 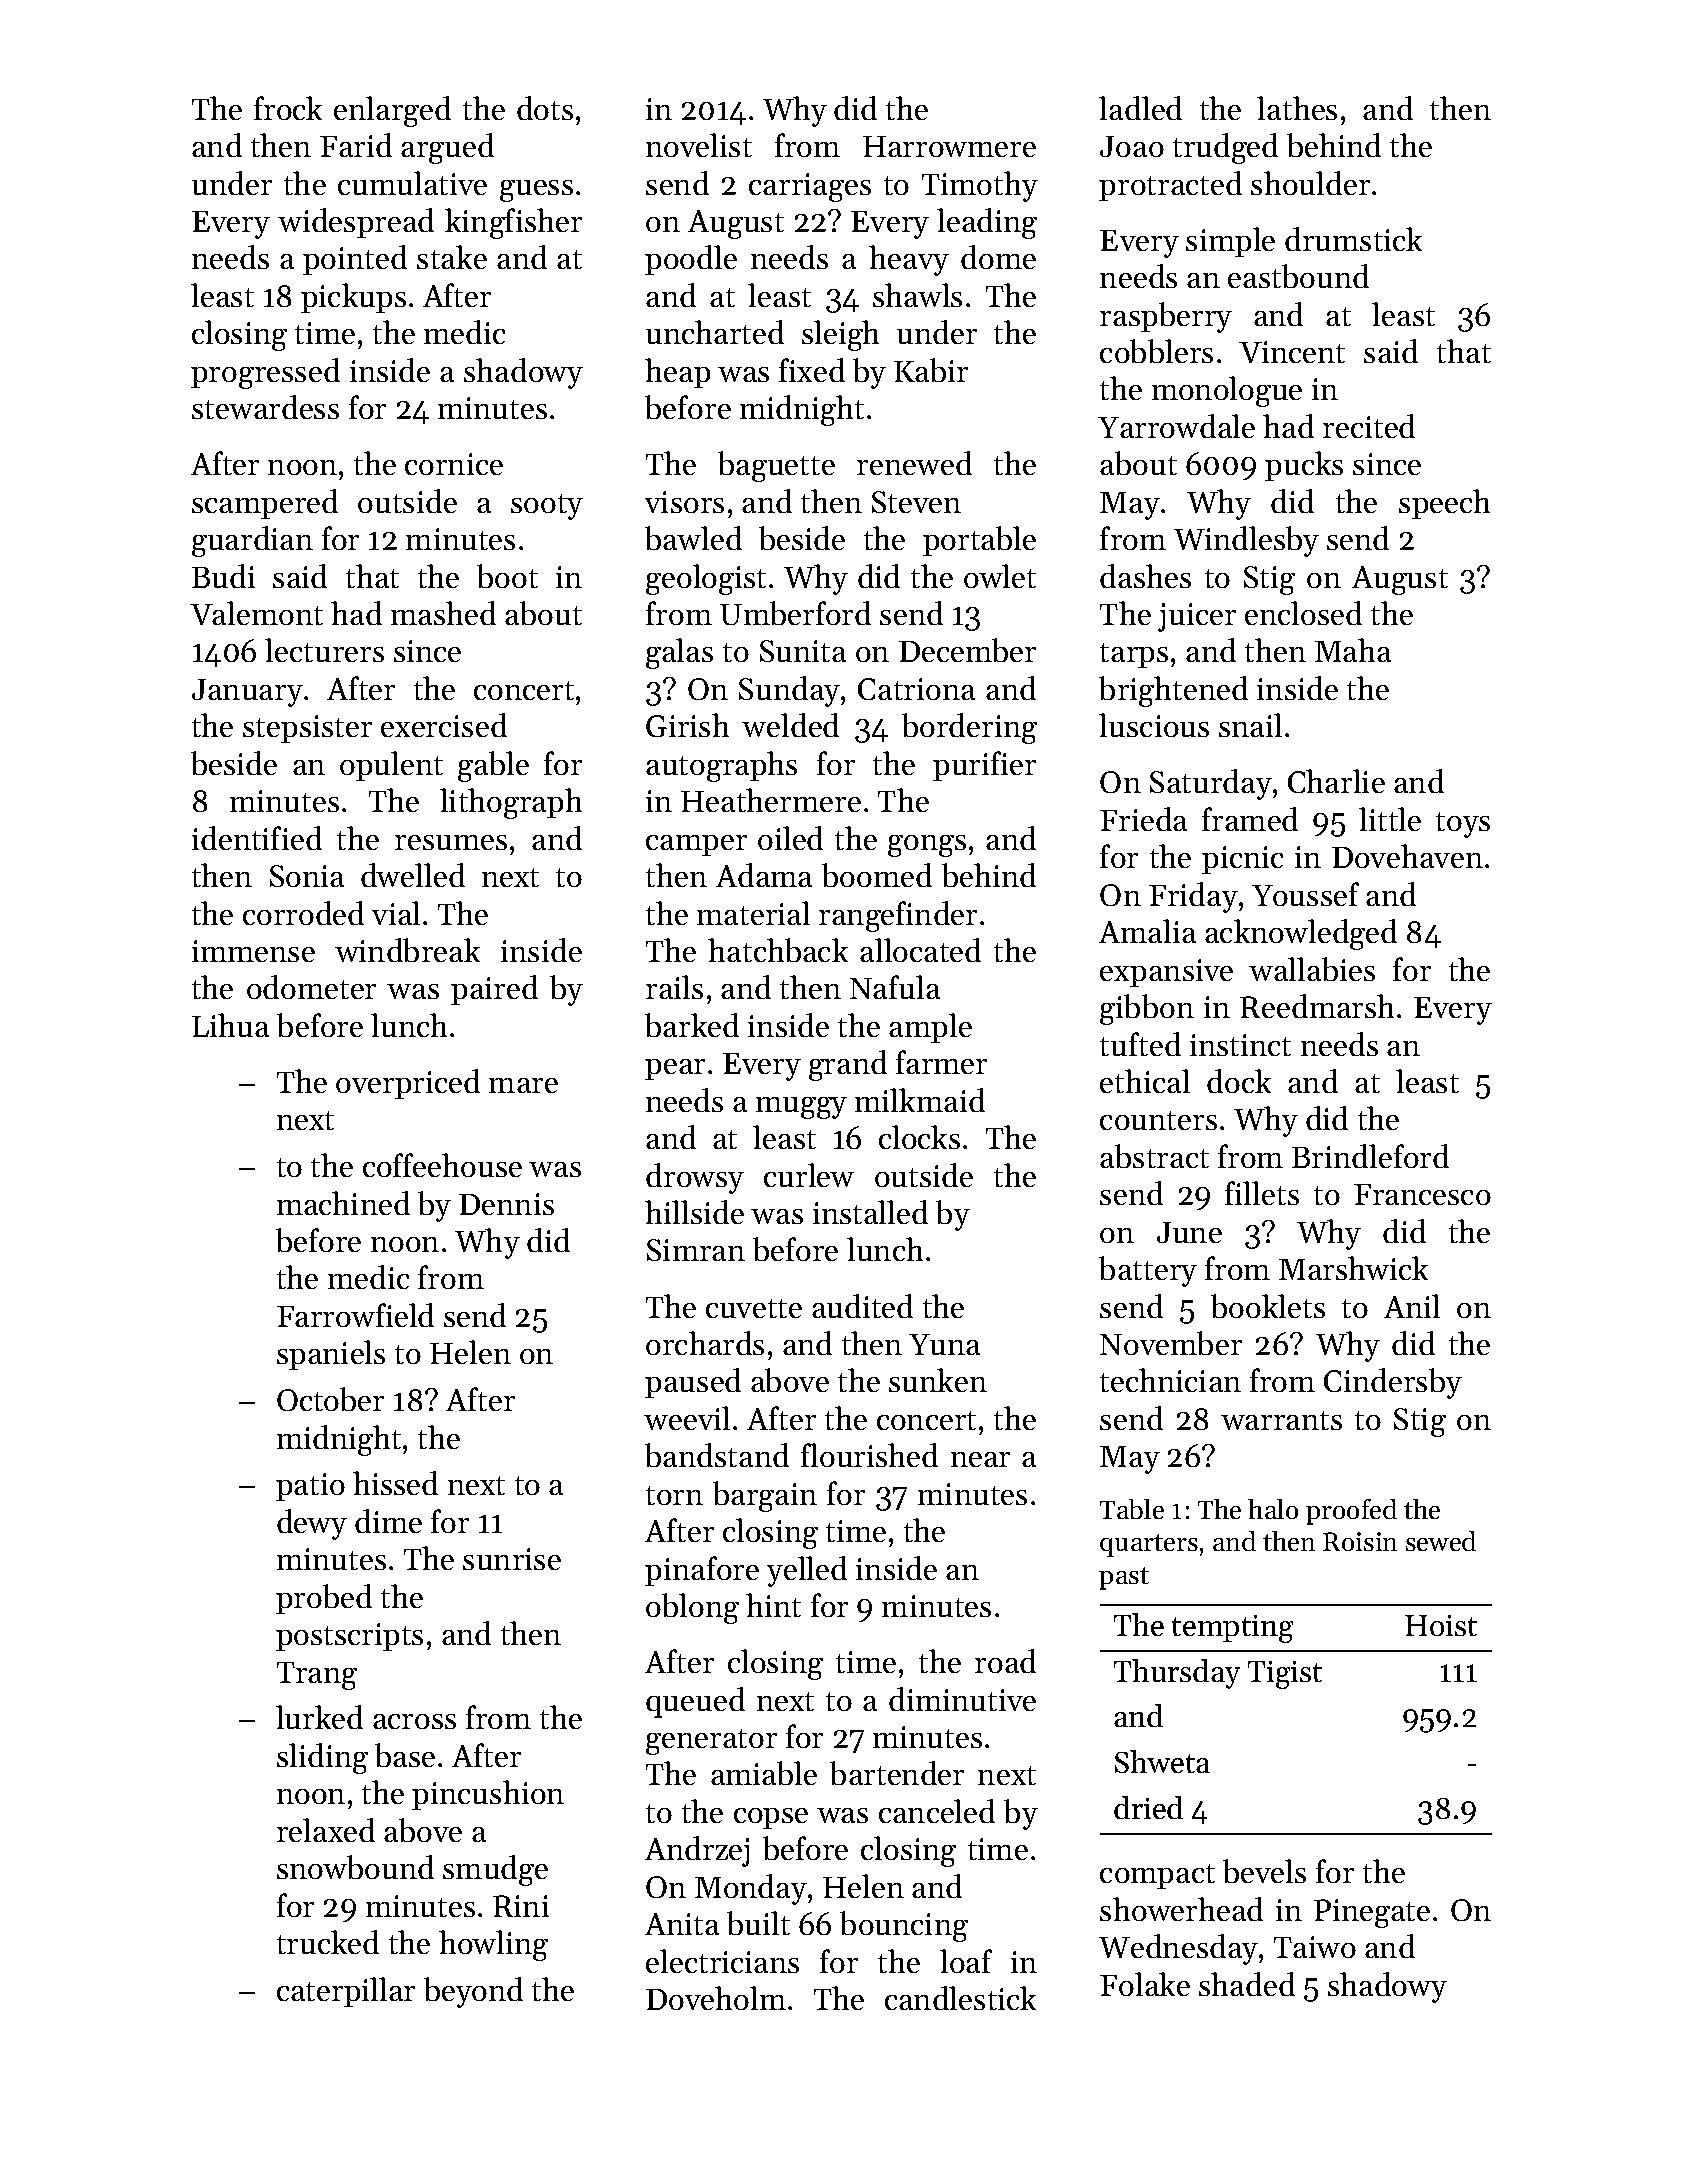 What do you see at coordinates (1178, 1949) in the screenshot?
I see `Wednesday` at bounding box center [1178, 1949].
